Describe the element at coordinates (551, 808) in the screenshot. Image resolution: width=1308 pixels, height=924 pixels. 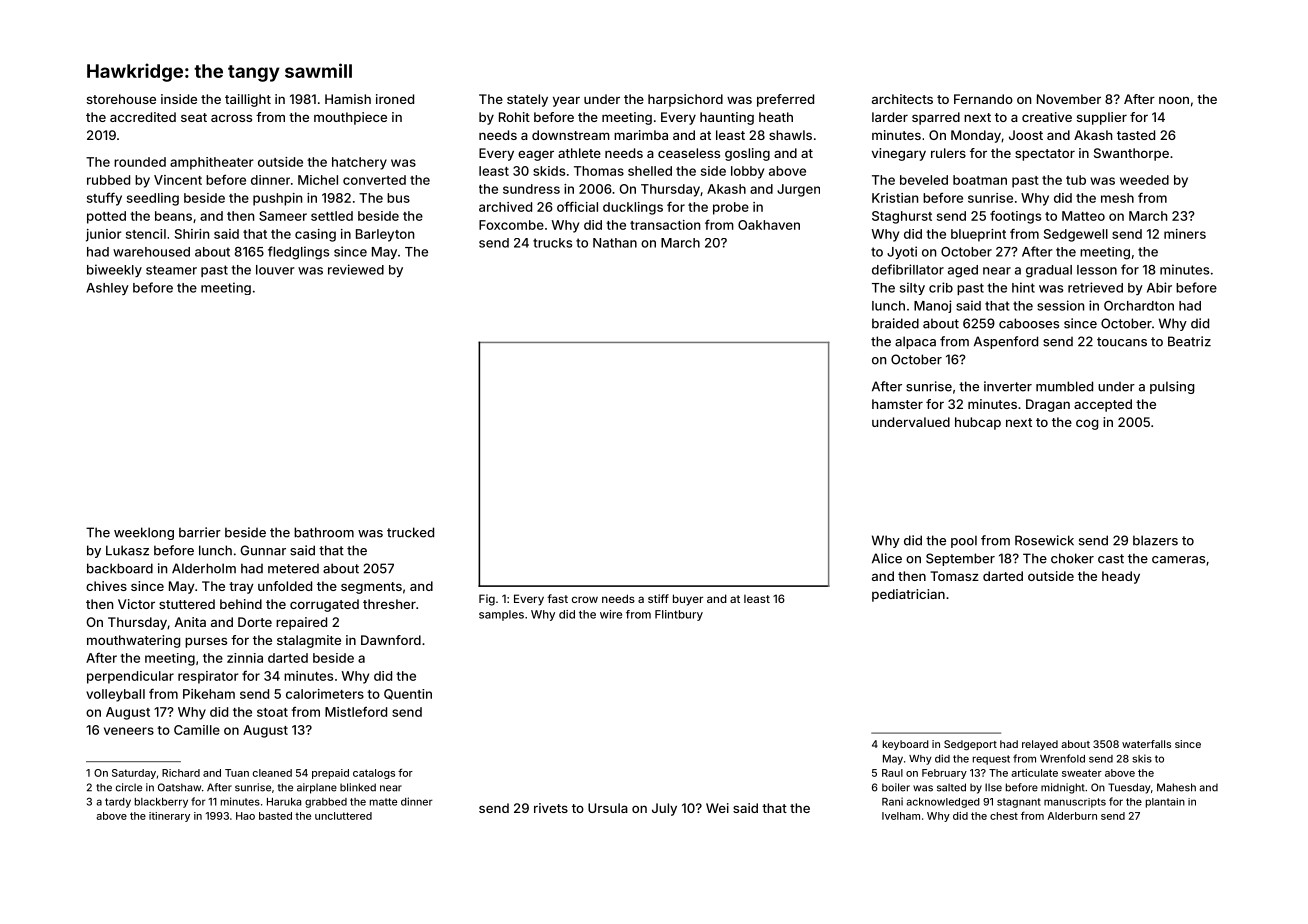
I see `rivets` at that location.
